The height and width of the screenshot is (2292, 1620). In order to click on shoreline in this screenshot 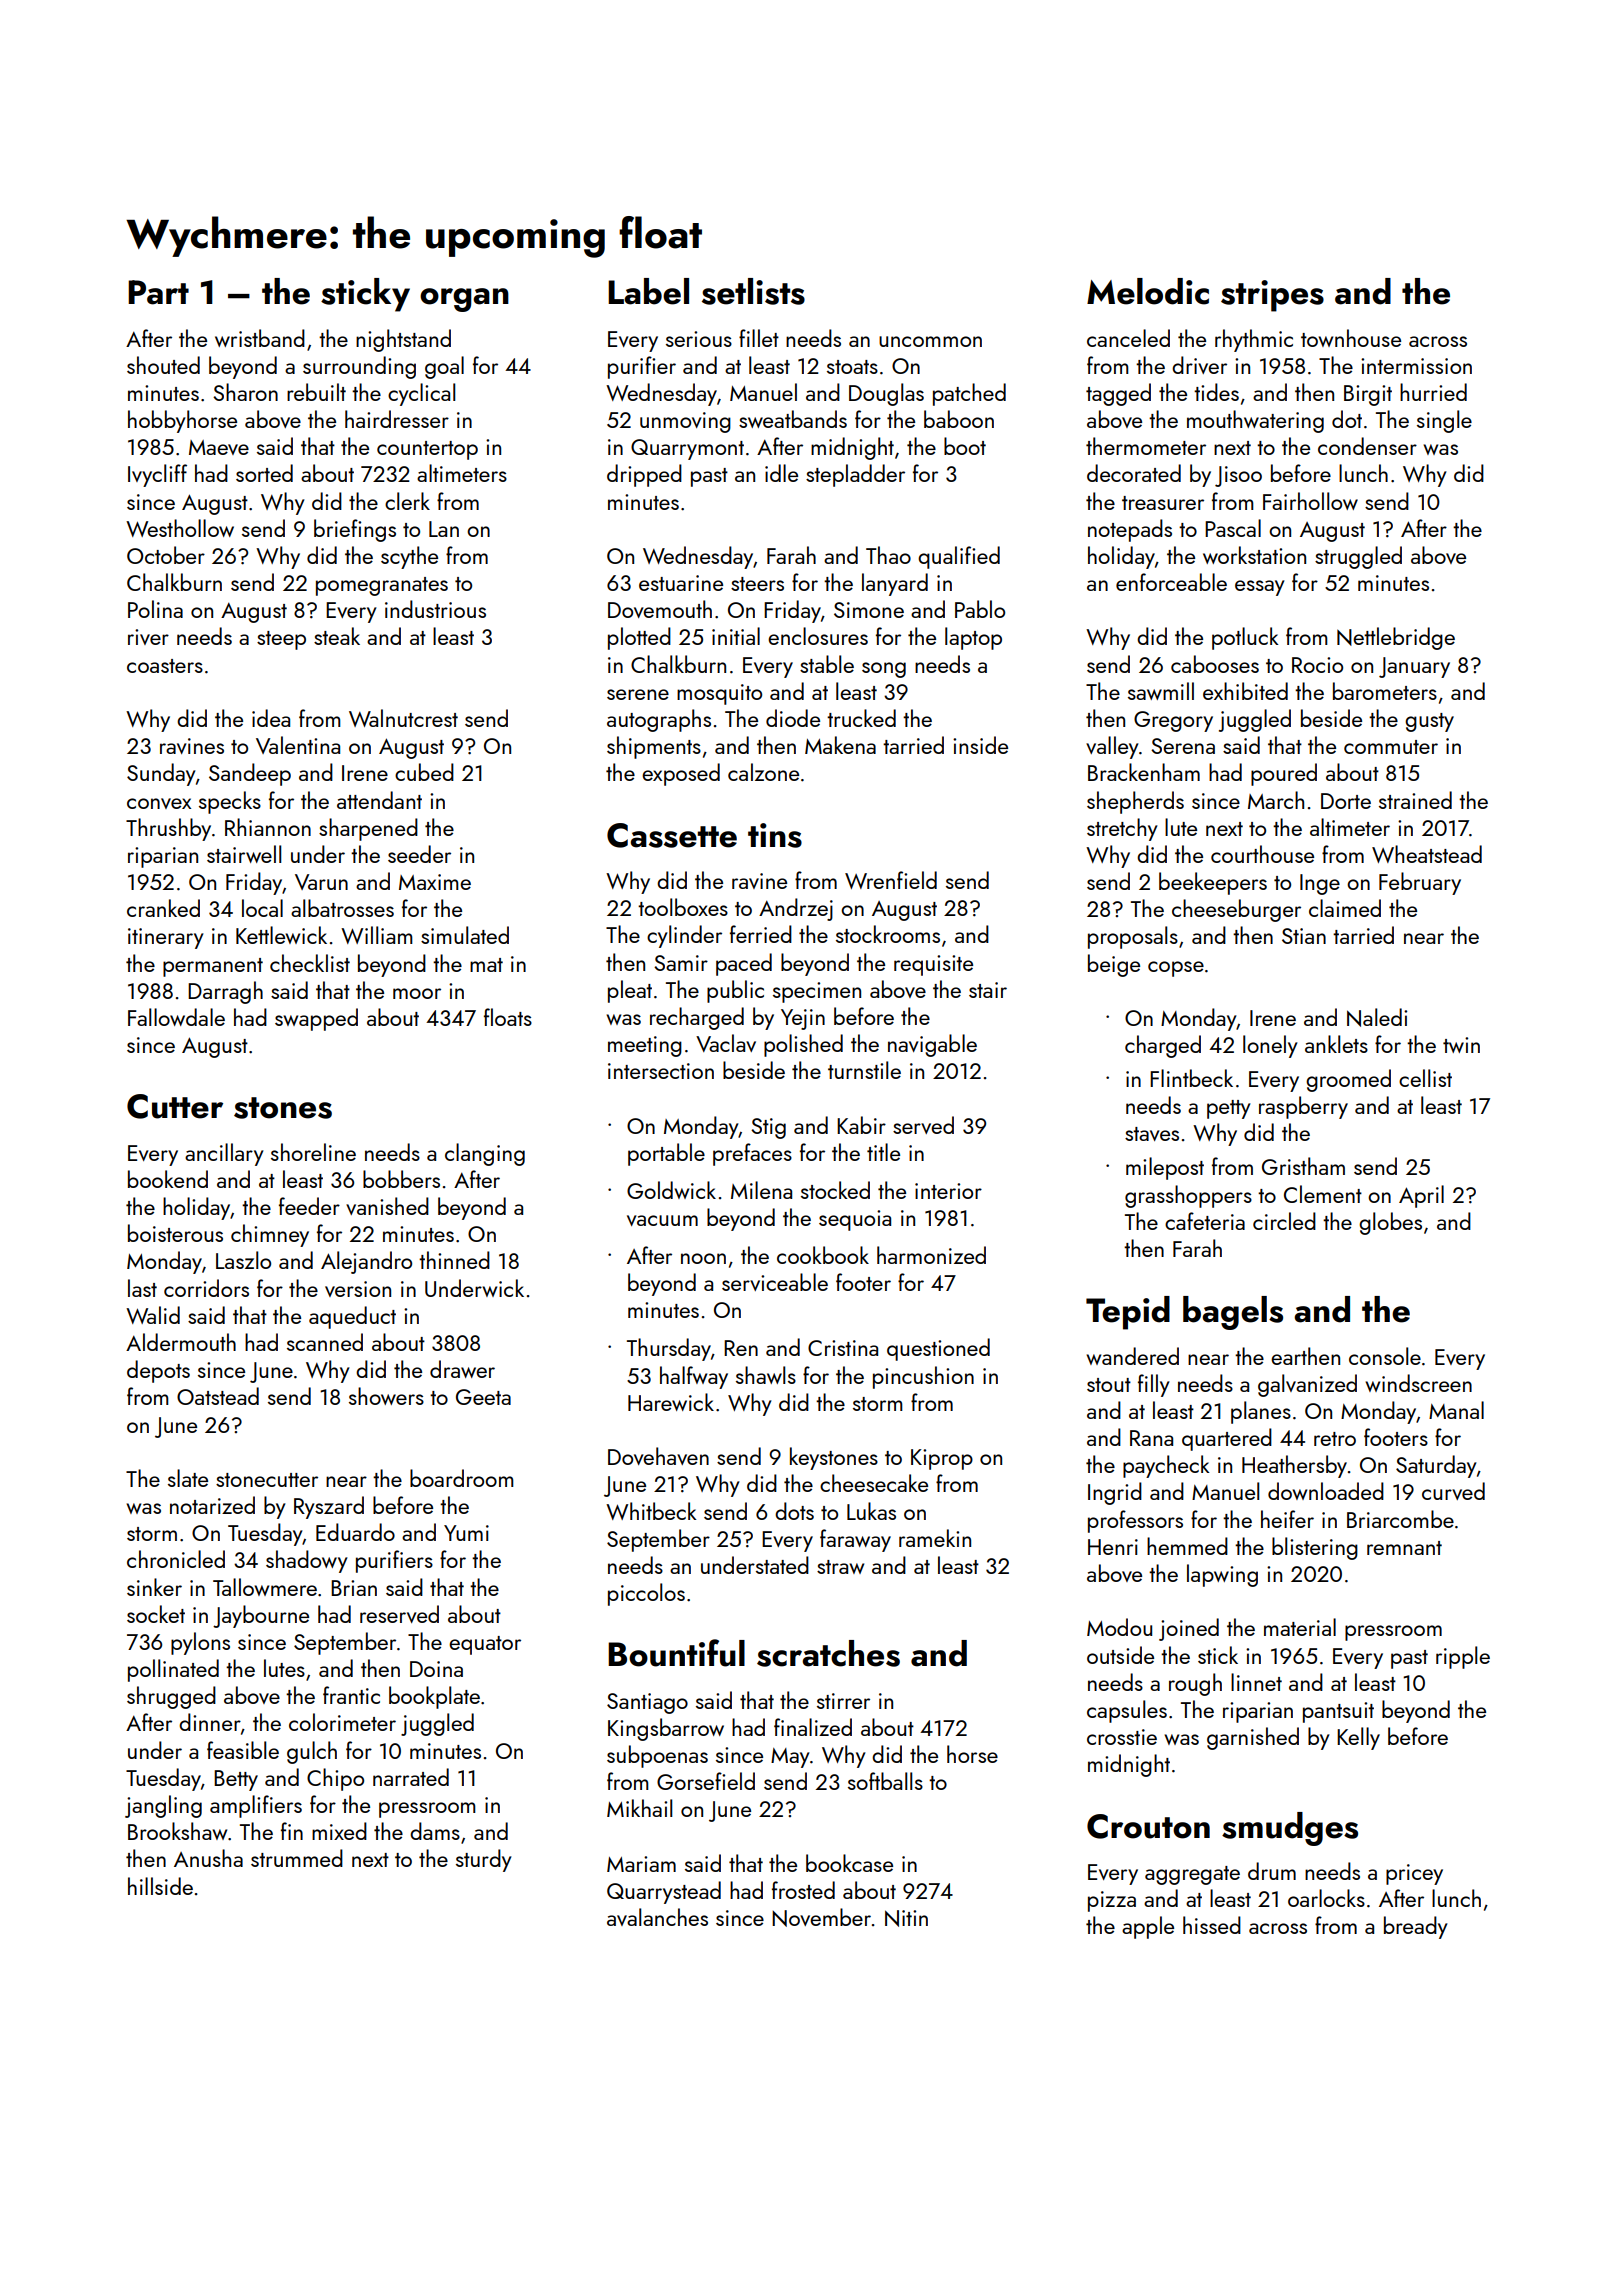, I will do `click(313, 1152)`.
